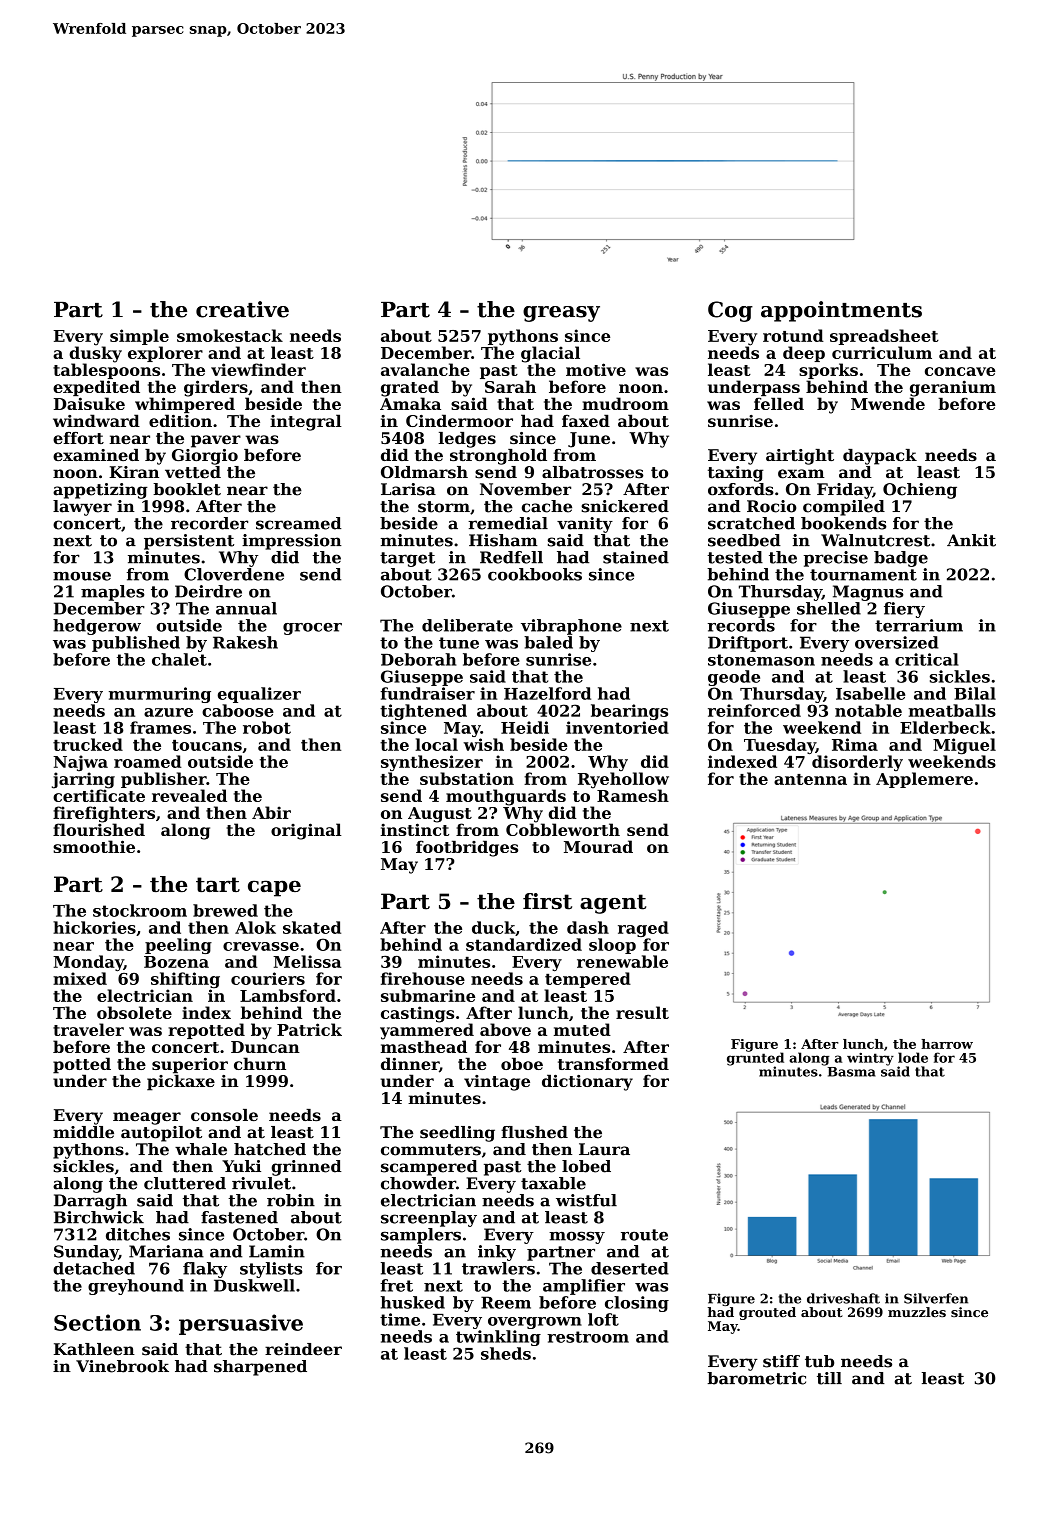  What do you see at coordinates (971, 540) in the image?
I see `Ankit` at bounding box center [971, 540].
